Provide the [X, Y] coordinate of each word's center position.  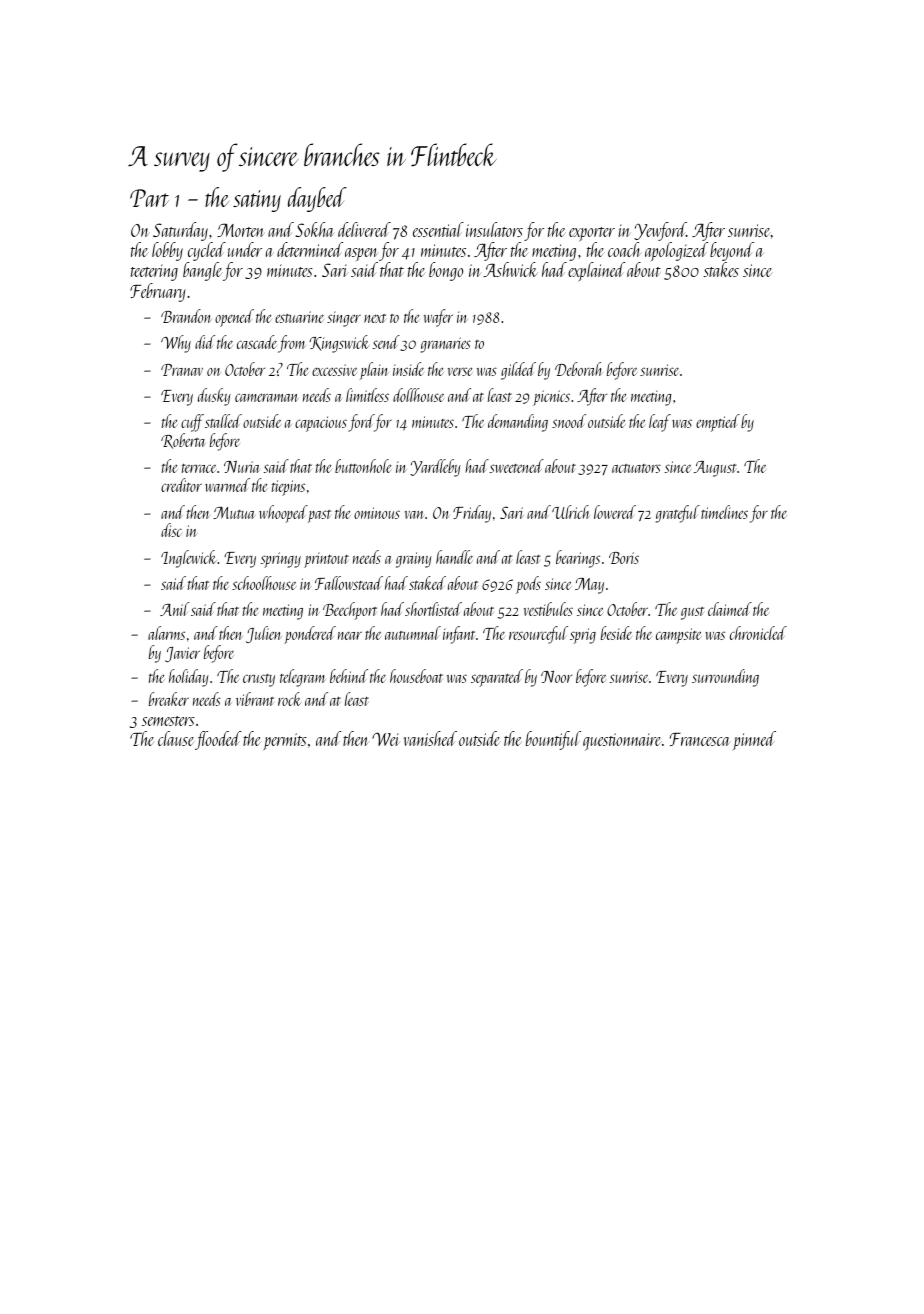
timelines [724, 512]
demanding [518, 423]
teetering [154, 272]
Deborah [578, 369]
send [386, 342]
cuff [192, 423]
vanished [430, 738]
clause [176, 738]
